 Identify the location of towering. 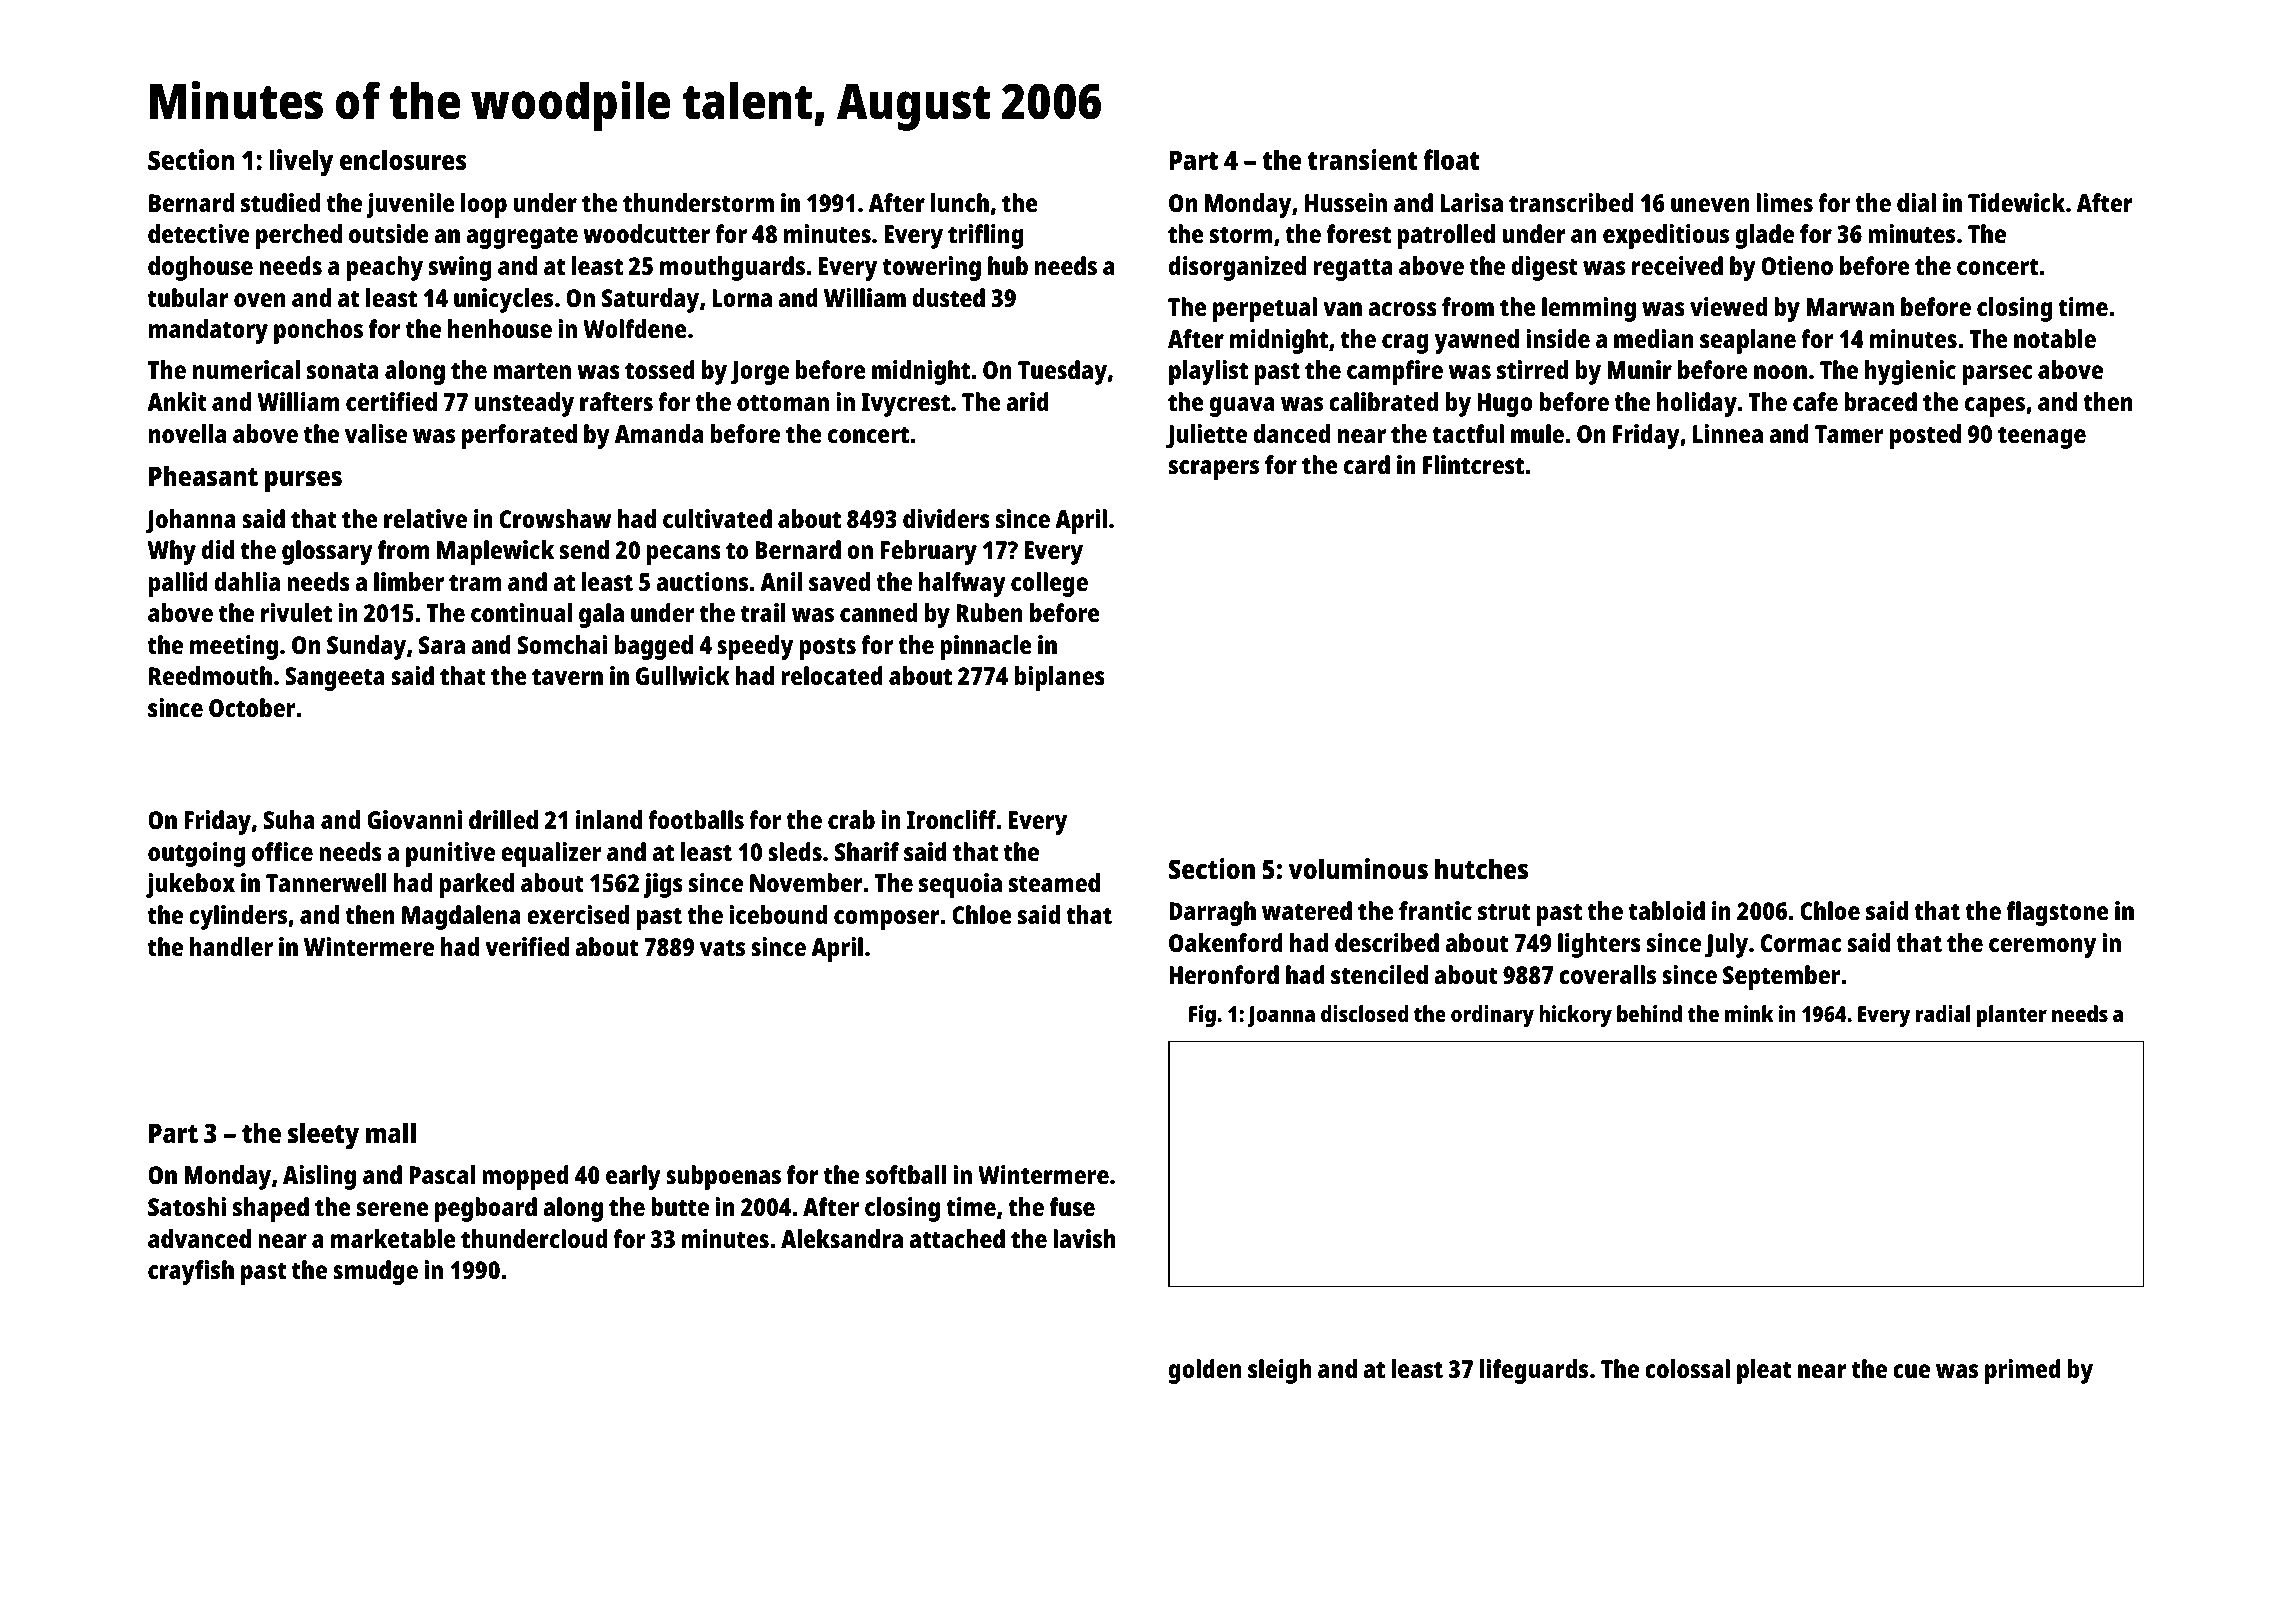
(932, 268).
